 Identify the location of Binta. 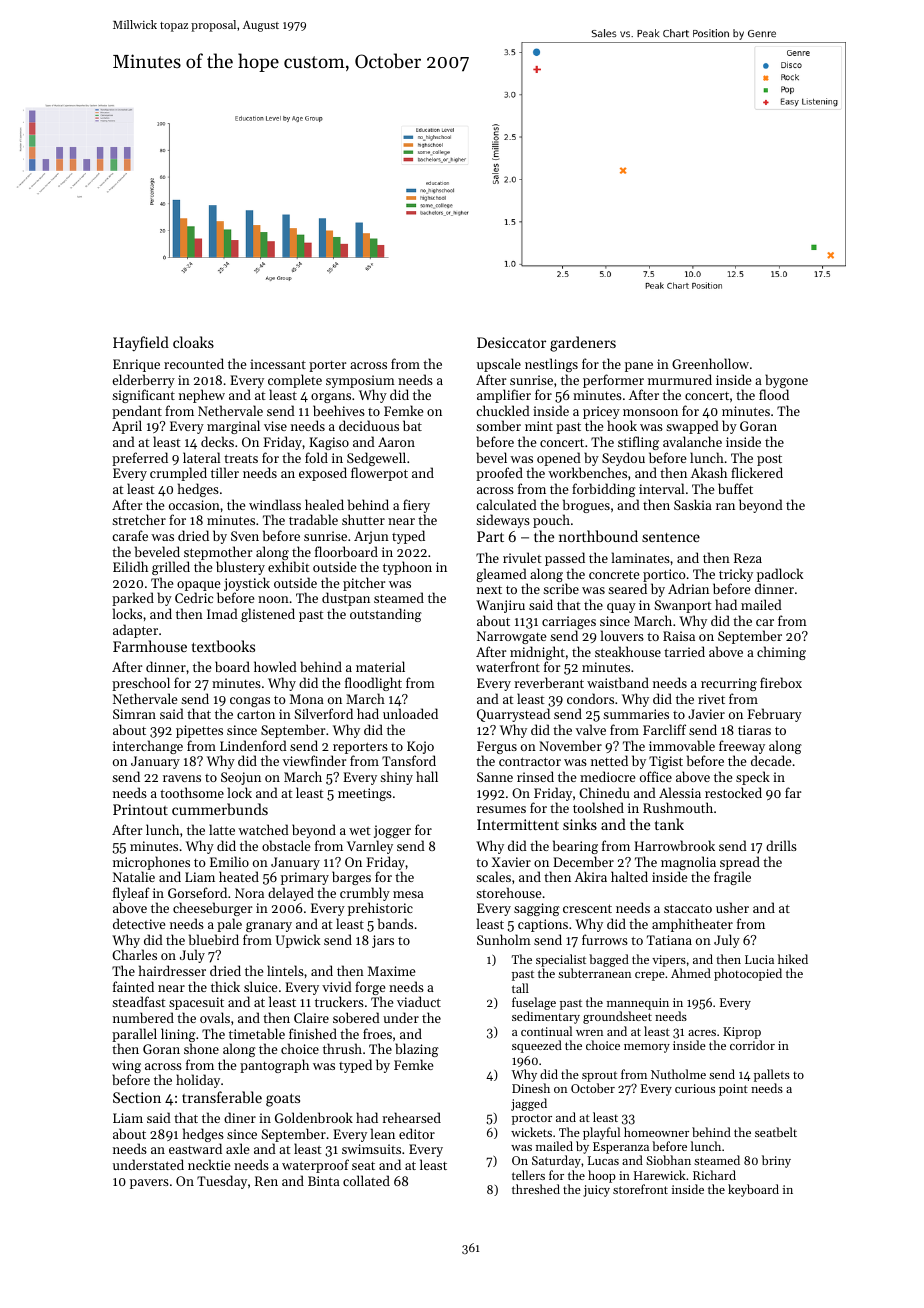
(324, 1181).
